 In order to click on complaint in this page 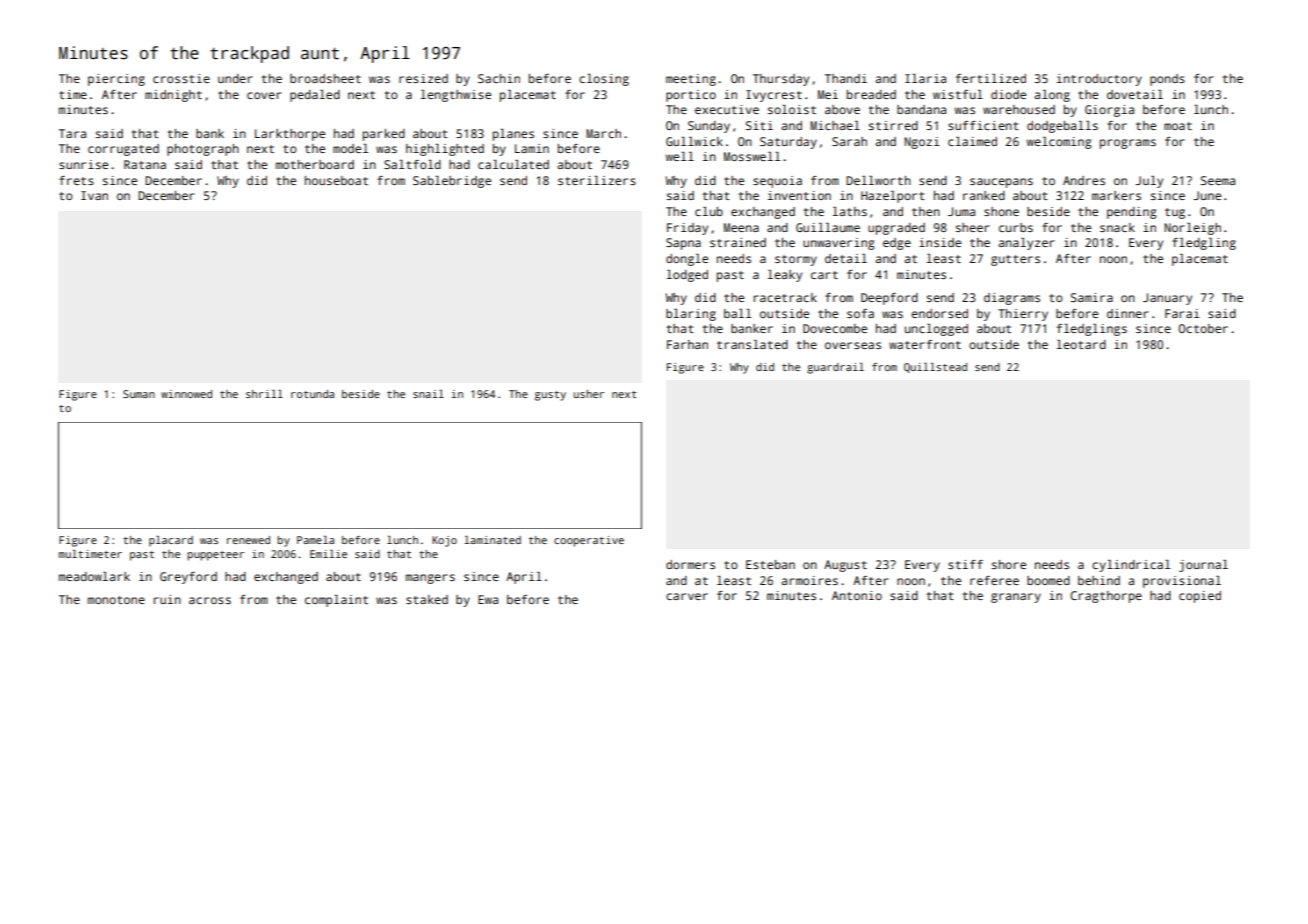, I will do `click(336, 601)`.
